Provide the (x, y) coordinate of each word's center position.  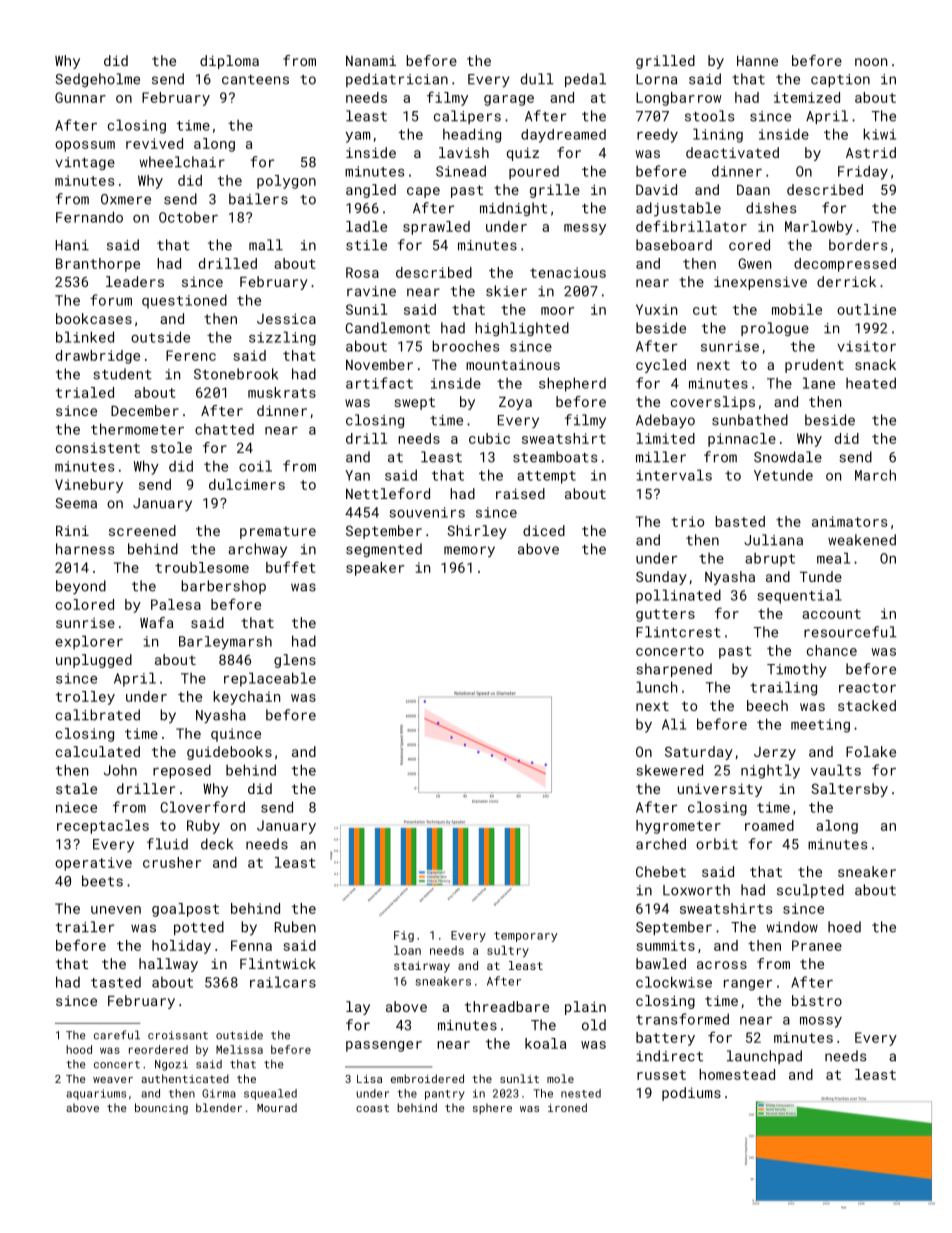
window (792, 927)
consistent (98, 448)
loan (407, 950)
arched (661, 844)
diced (544, 530)
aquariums (96, 1094)
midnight (513, 209)
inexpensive (760, 283)
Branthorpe (98, 265)
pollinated (678, 596)
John (120, 770)
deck (217, 844)
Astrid (871, 152)
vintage (85, 163)
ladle (366, 226)
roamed (769, 825)
